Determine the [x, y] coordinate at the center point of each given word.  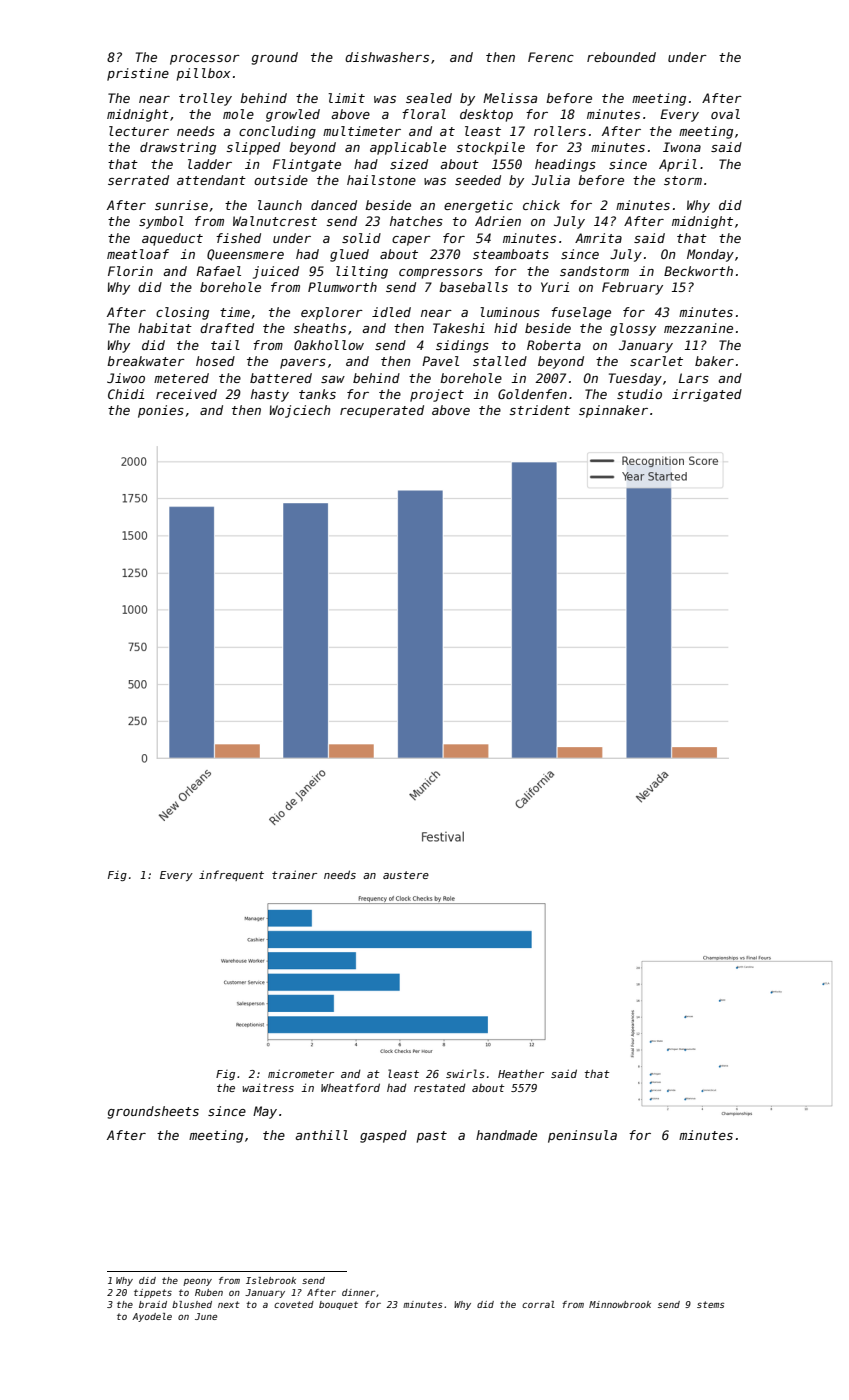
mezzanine [698, 328]
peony [197, 1282]
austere [406, 875]
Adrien [498, 221]
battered [281, 378]
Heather [521, 1073]
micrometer [301, 1073]
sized [409, 164]
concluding [277, 132]
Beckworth [698, 271]
